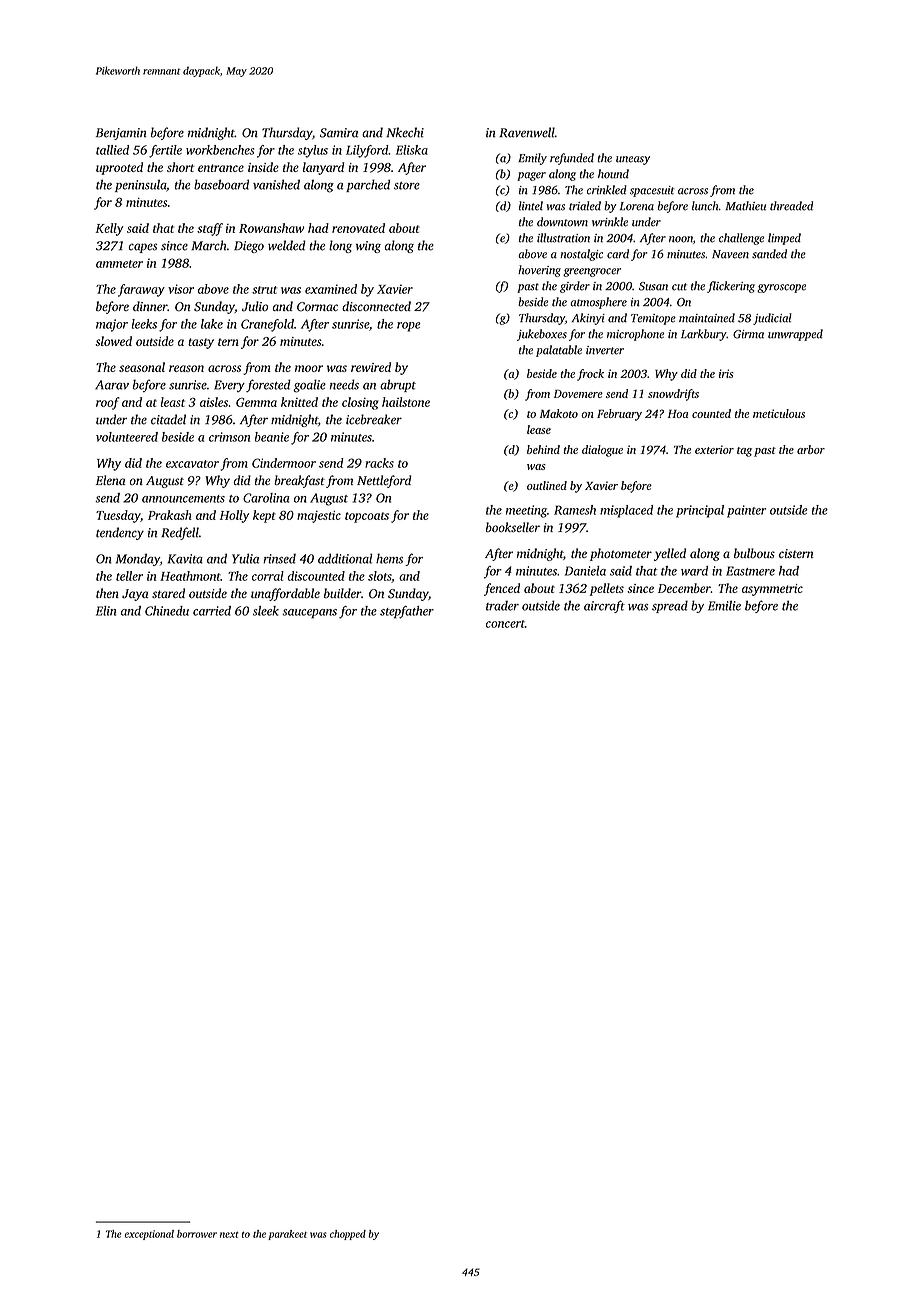  I want to click on Carolina, so click(266, 498).
